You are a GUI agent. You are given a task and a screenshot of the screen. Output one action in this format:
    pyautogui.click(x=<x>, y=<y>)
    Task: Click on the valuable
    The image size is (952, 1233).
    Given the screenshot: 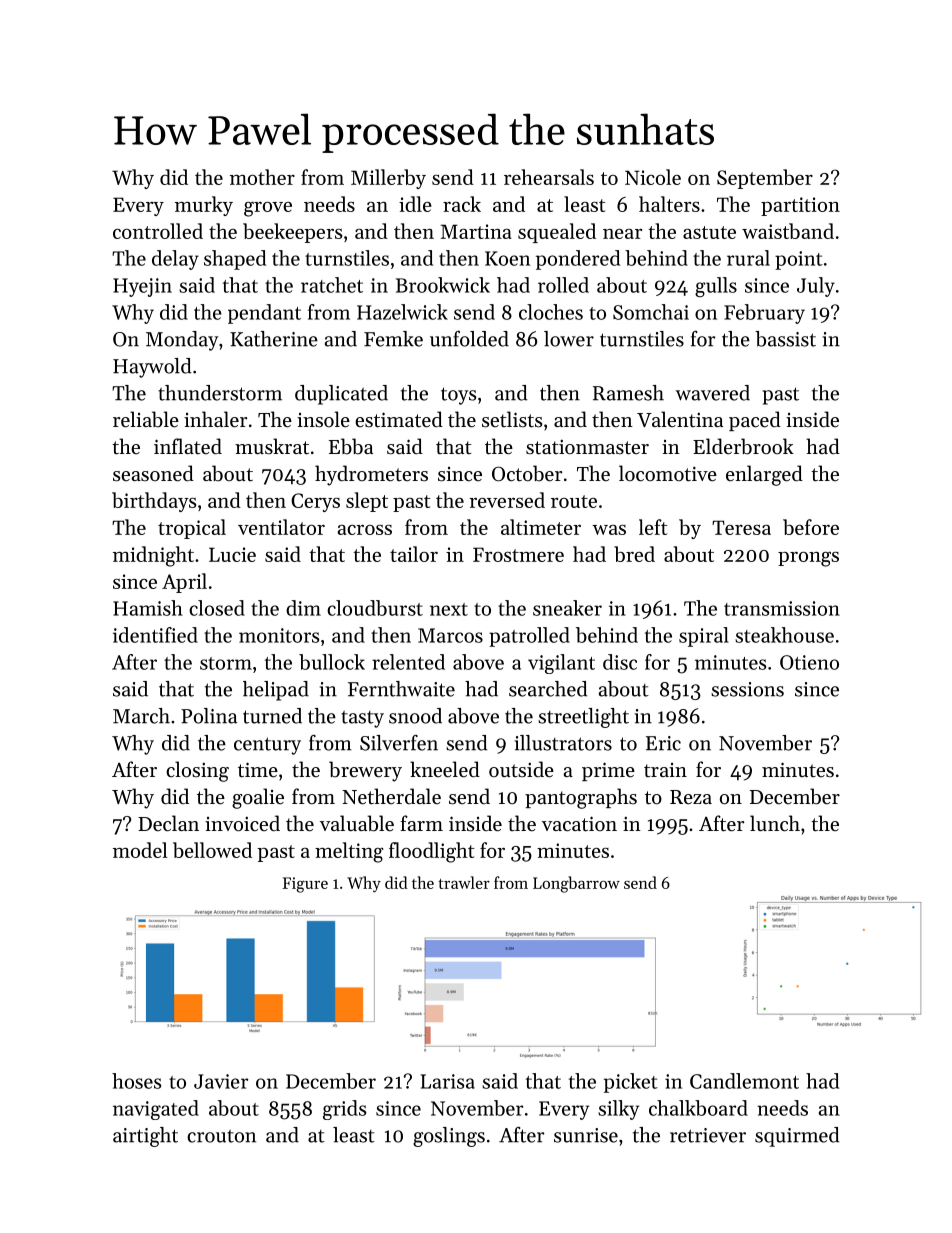 What is the action you would take?
    pyautogui.click(x=357, y=823)
